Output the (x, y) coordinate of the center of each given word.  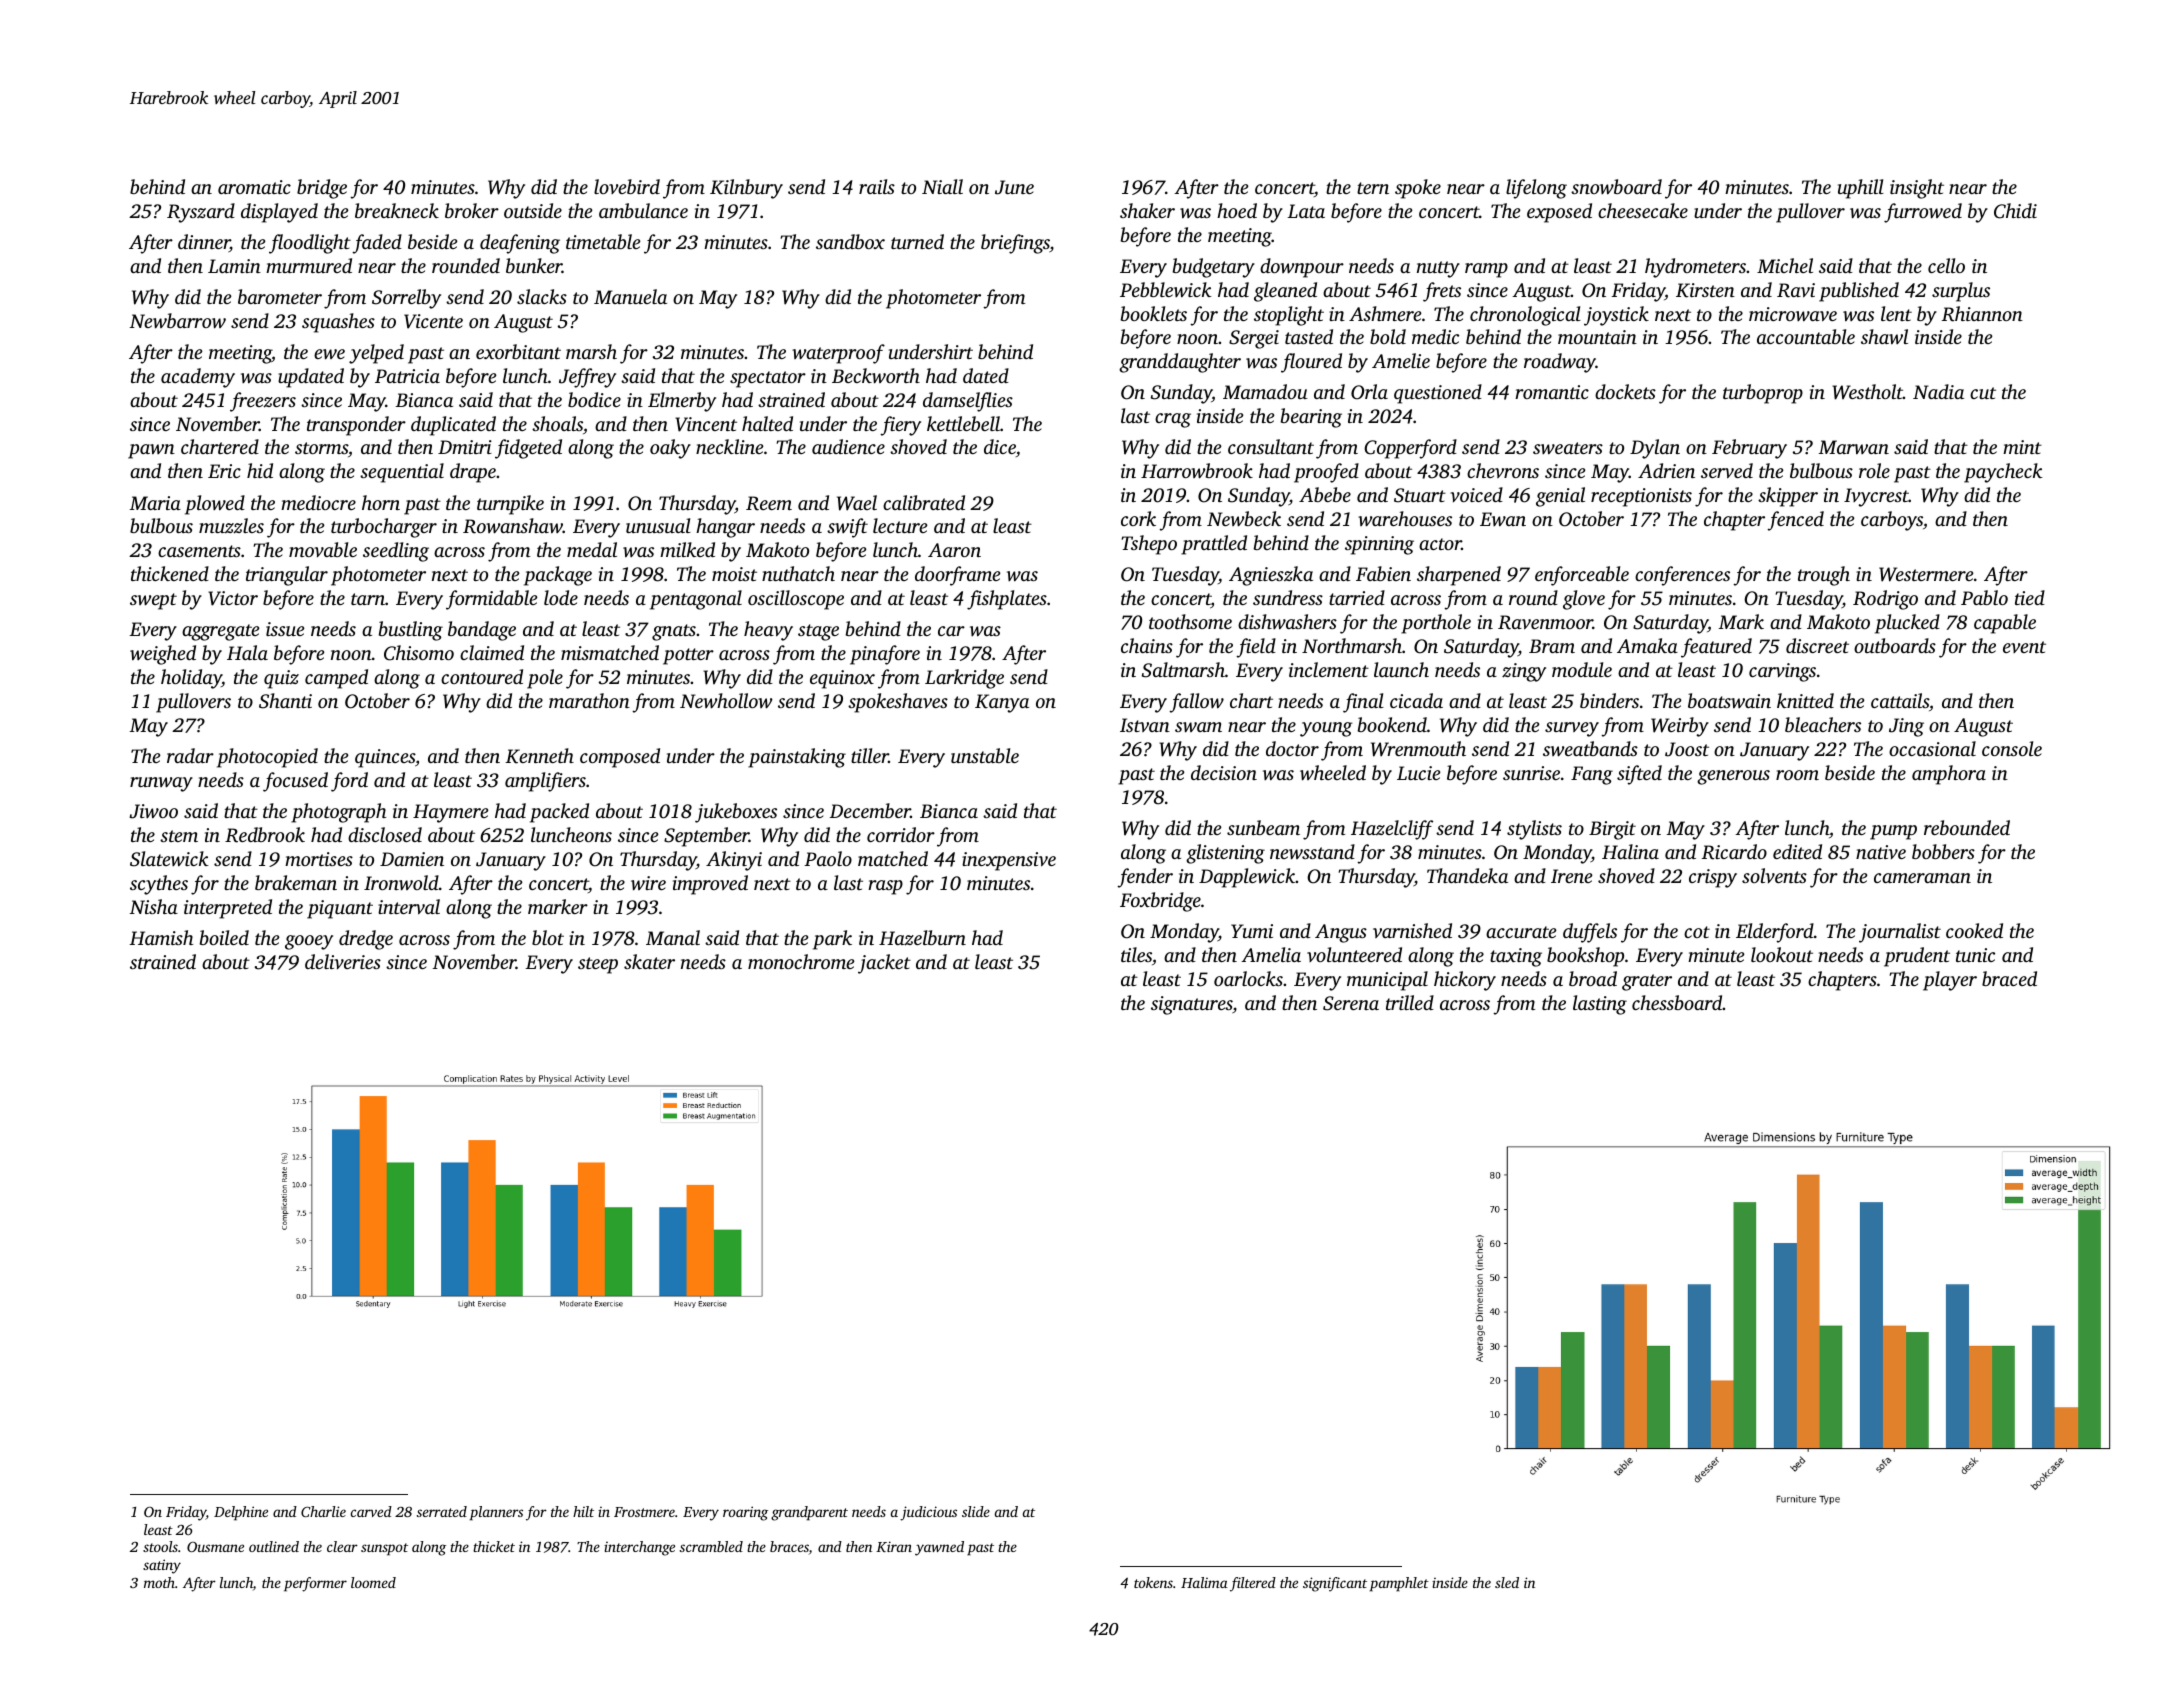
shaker (1147, 210)
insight (1917, 189)
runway (161, 784)
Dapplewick (1247, 878)
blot (548, 937)
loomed (373, 1582)
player (1950, 981)
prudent (1917, 957)
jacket (884, 964)
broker (472, 210)
